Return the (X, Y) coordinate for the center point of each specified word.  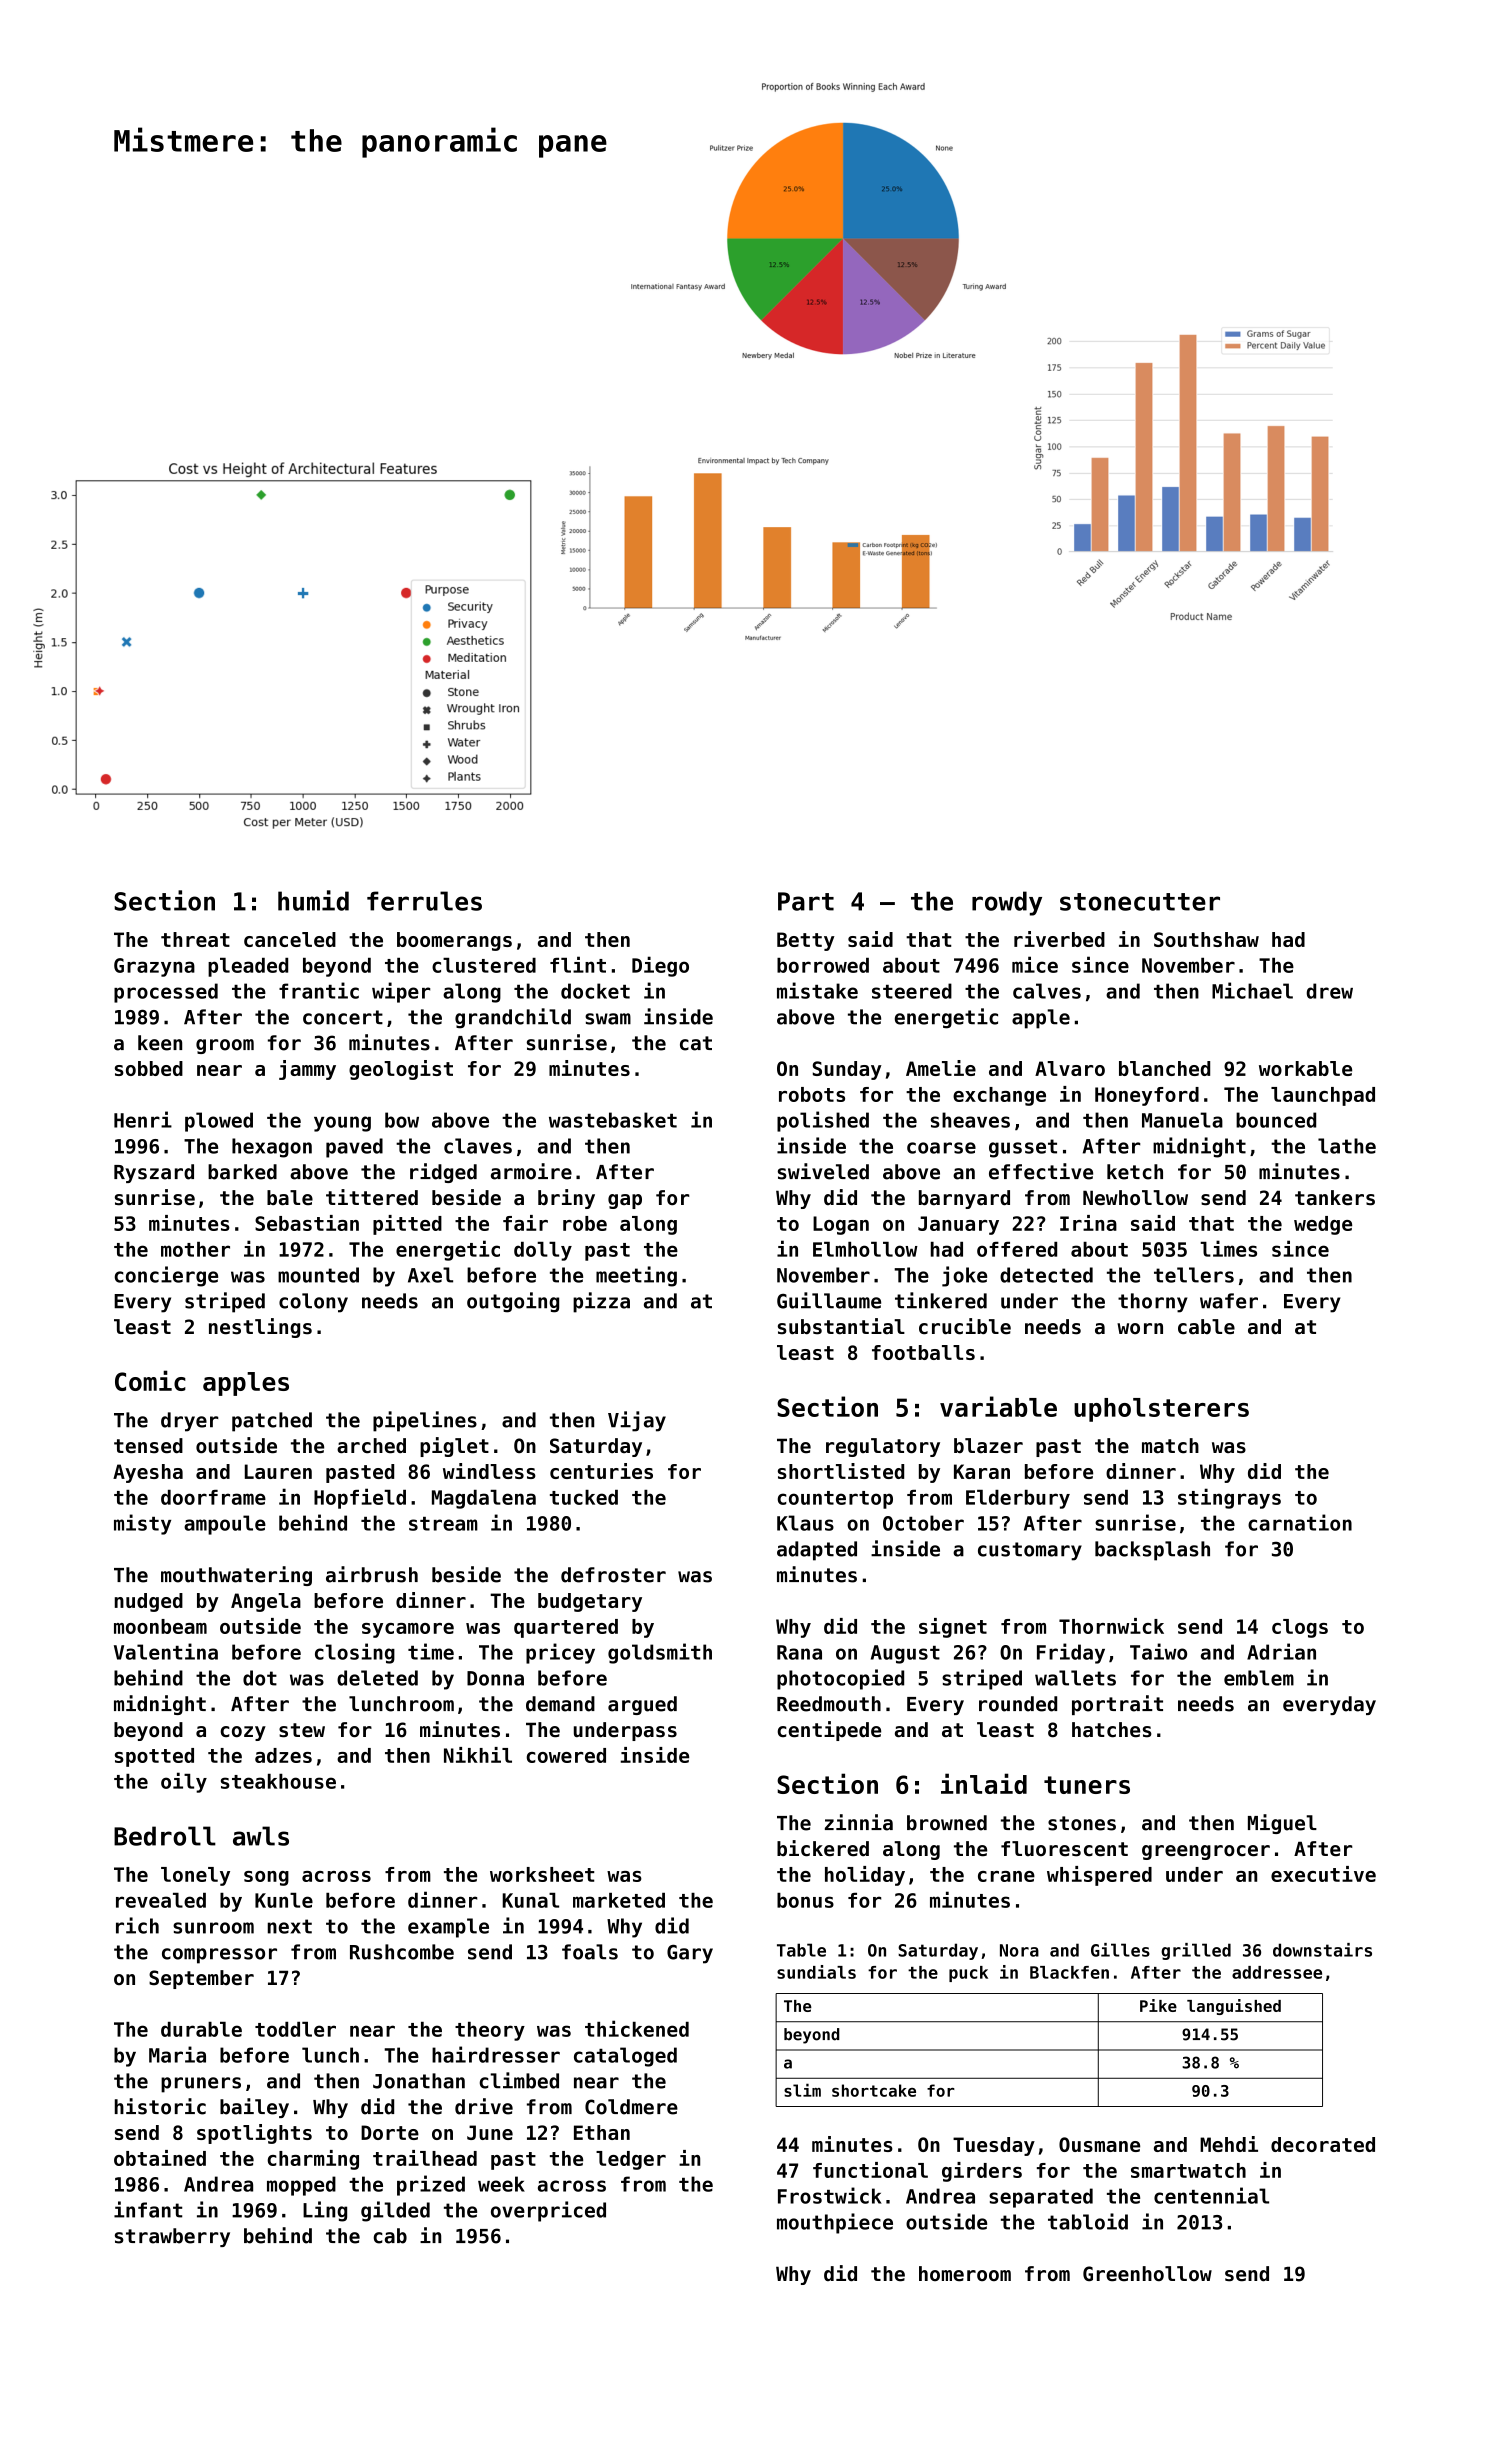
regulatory (883, 1447)
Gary (690, 1954)
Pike (1158, 2005)
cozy (243, 1733)
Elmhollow (865, 1249)
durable (201, 2029)
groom (225, 1046)
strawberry (172, 2237)
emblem (1259, 1678)
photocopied (840, 1679)
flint (578, 964)
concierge (166, 1276)
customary (1030, 1551)
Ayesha (148, 1473)
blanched (1164, 1068)
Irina (1088, 1223)
